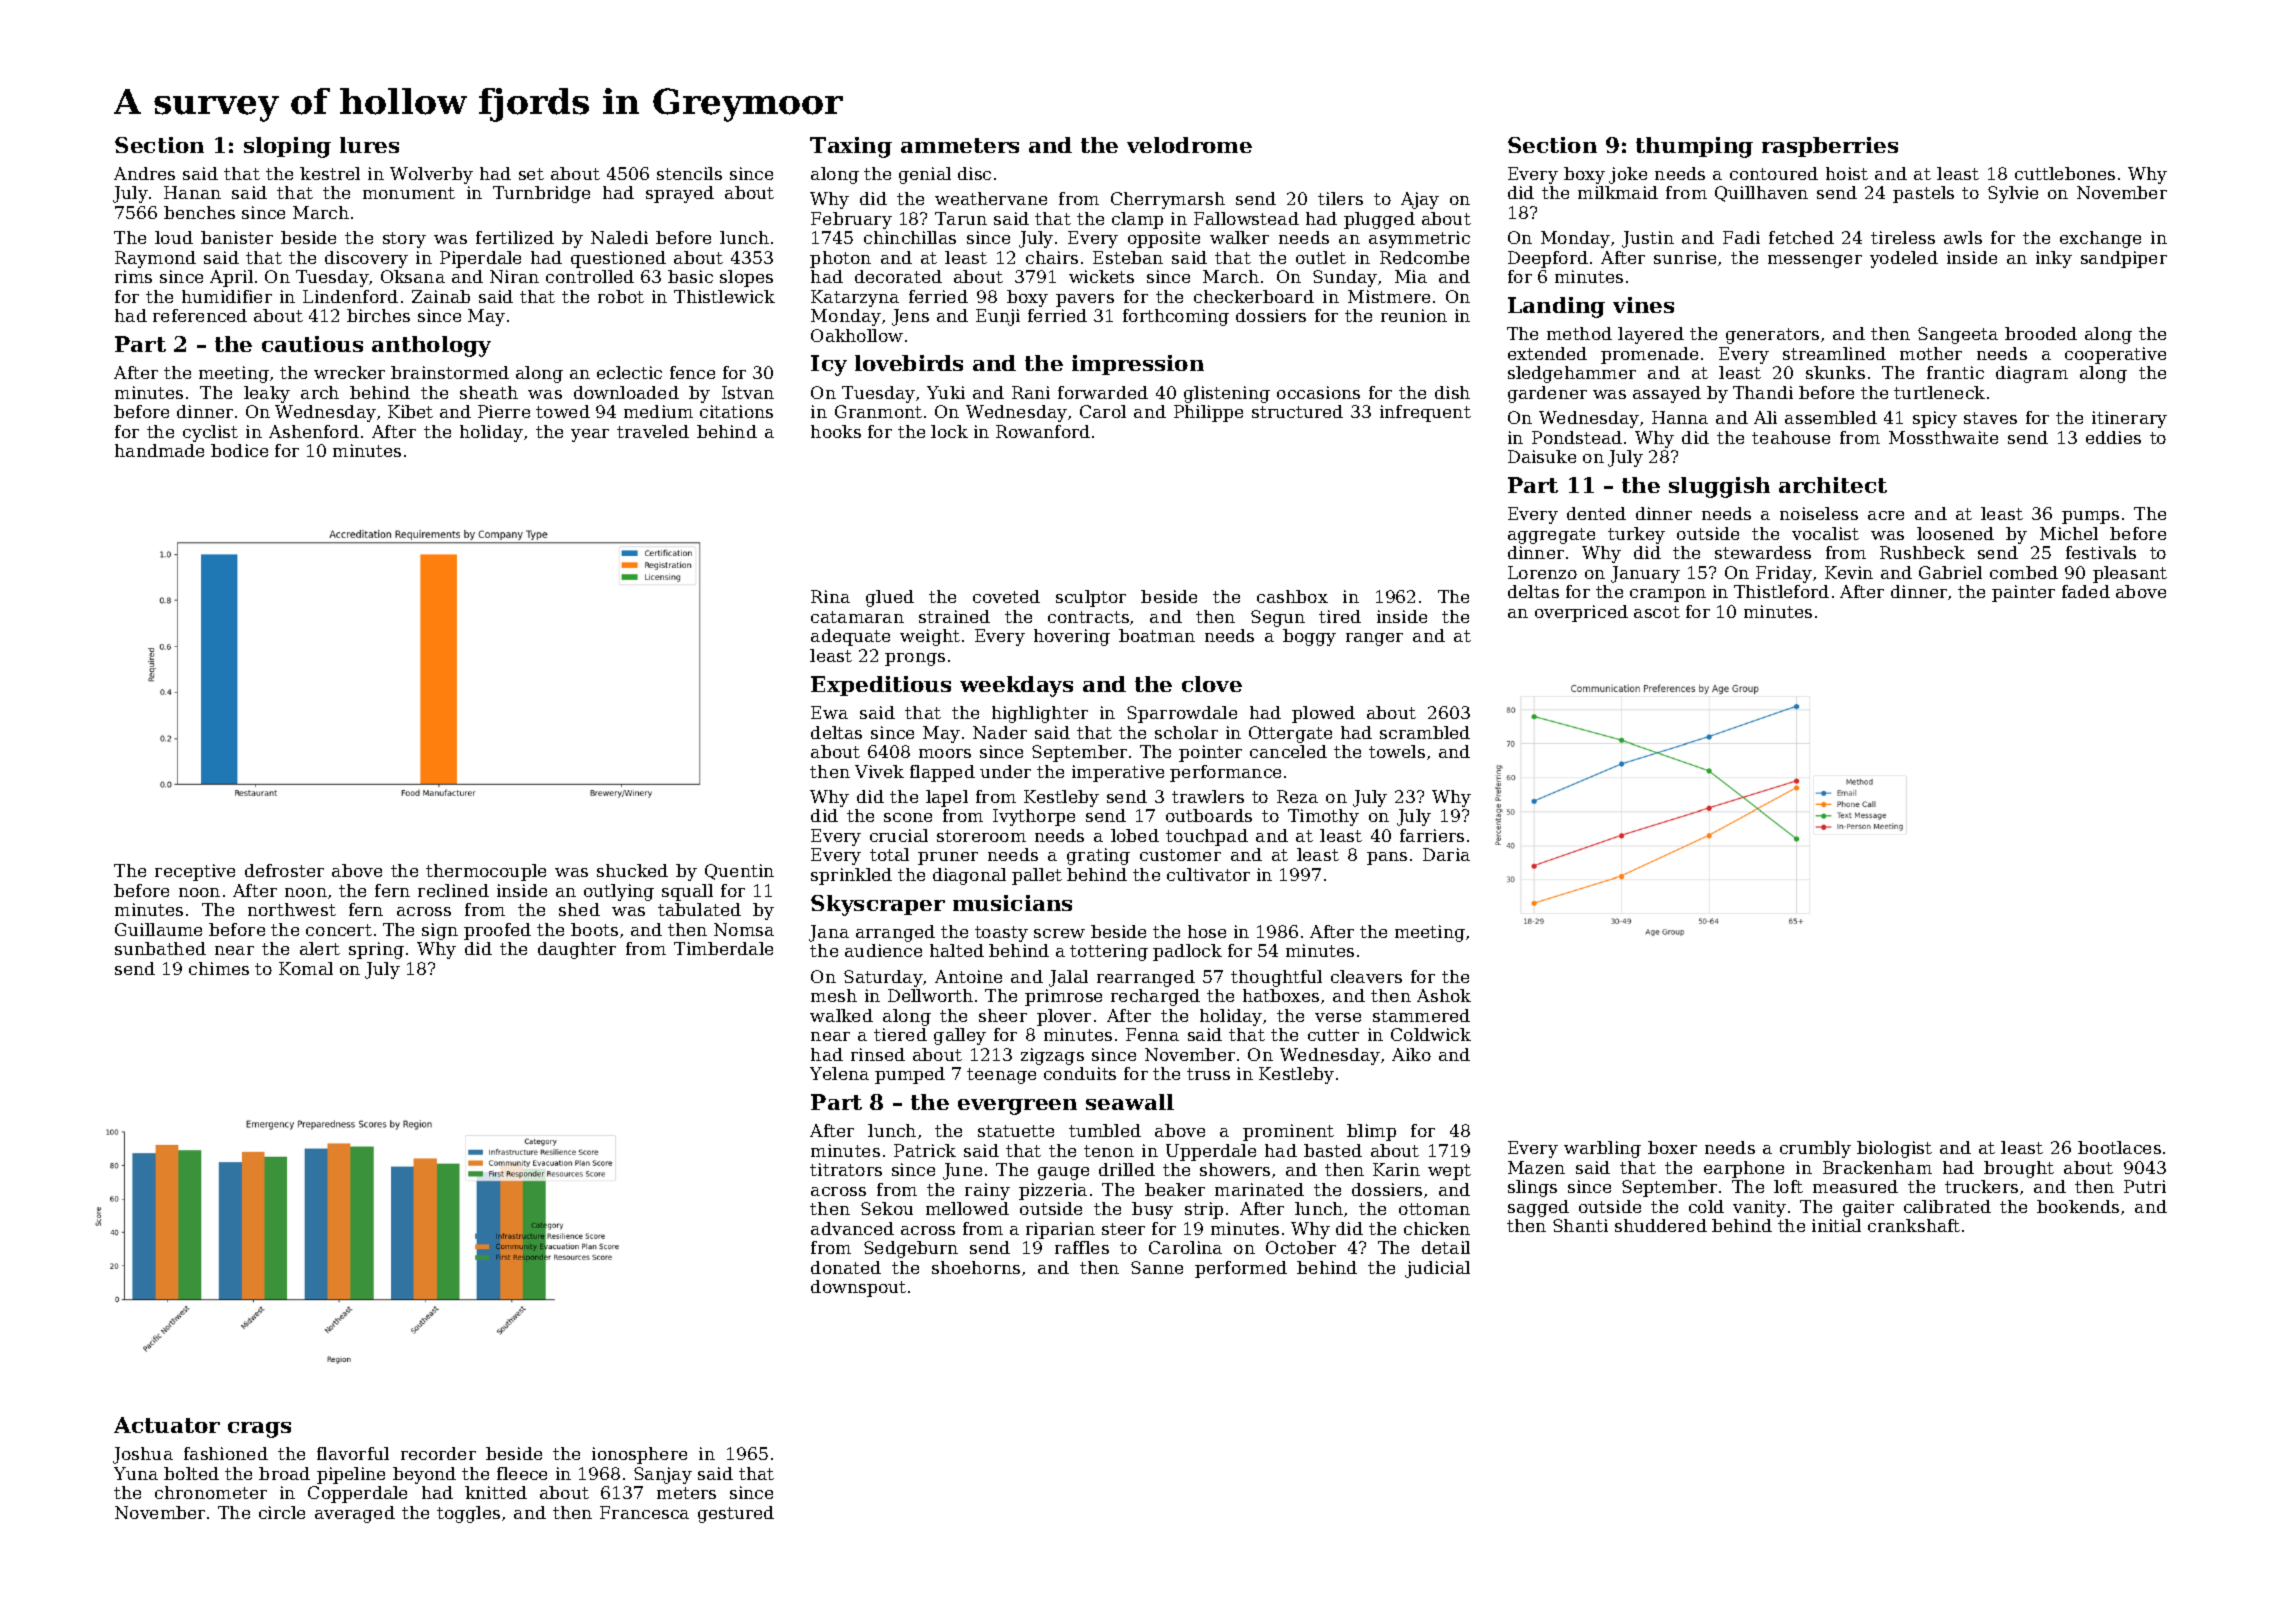 The width and height of the document is (2282, 1614). Describe the element at coordinates (857, 617) in the document. I see `catamaran` at that location.
